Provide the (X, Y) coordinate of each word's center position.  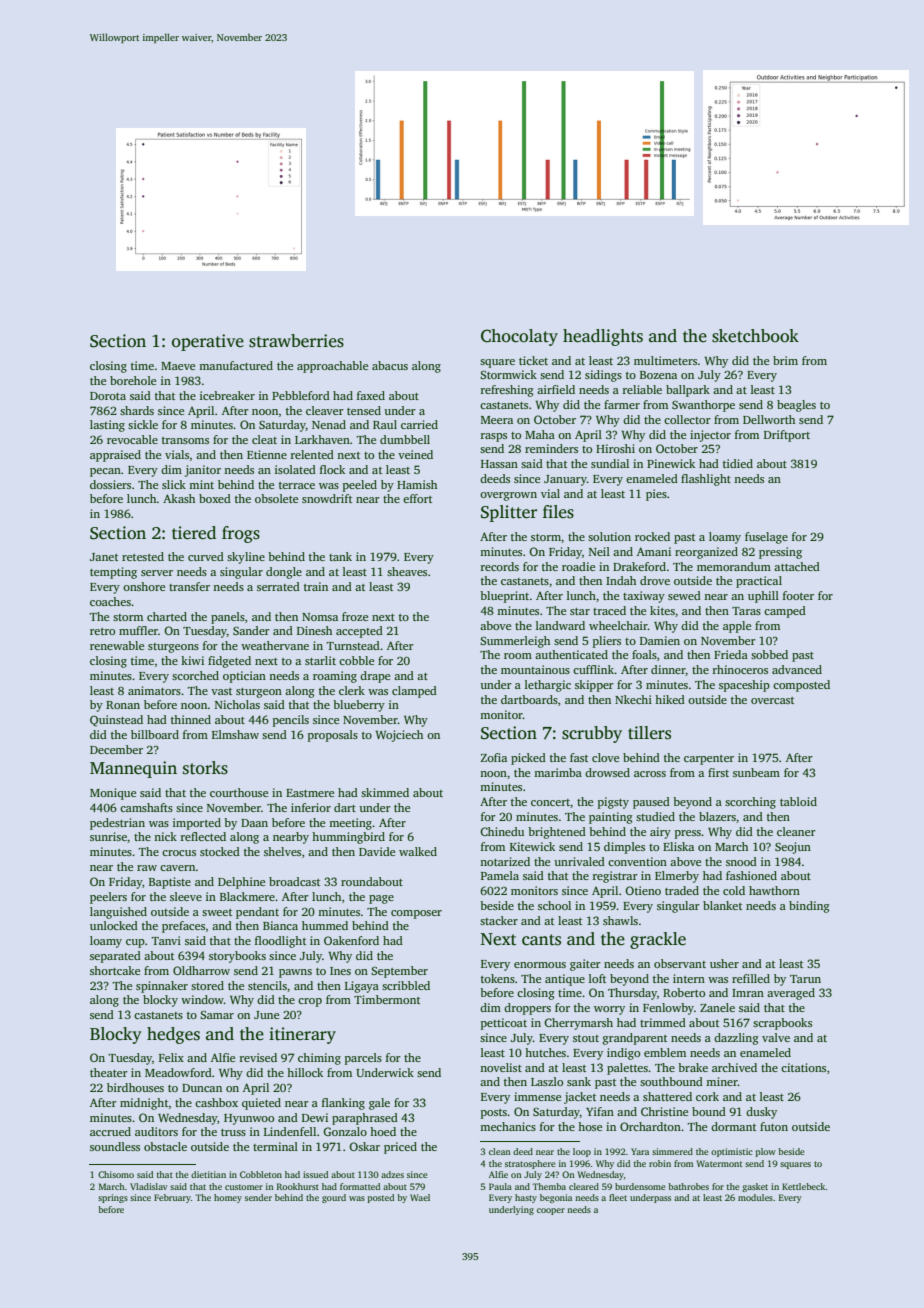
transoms (185, 440)
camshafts (146, 807)
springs (113, 1198)
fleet (618, 1197)
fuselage (766, 538)
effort (417, 498)
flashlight (706, 480)
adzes (392, 1174)
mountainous (535, 669)
